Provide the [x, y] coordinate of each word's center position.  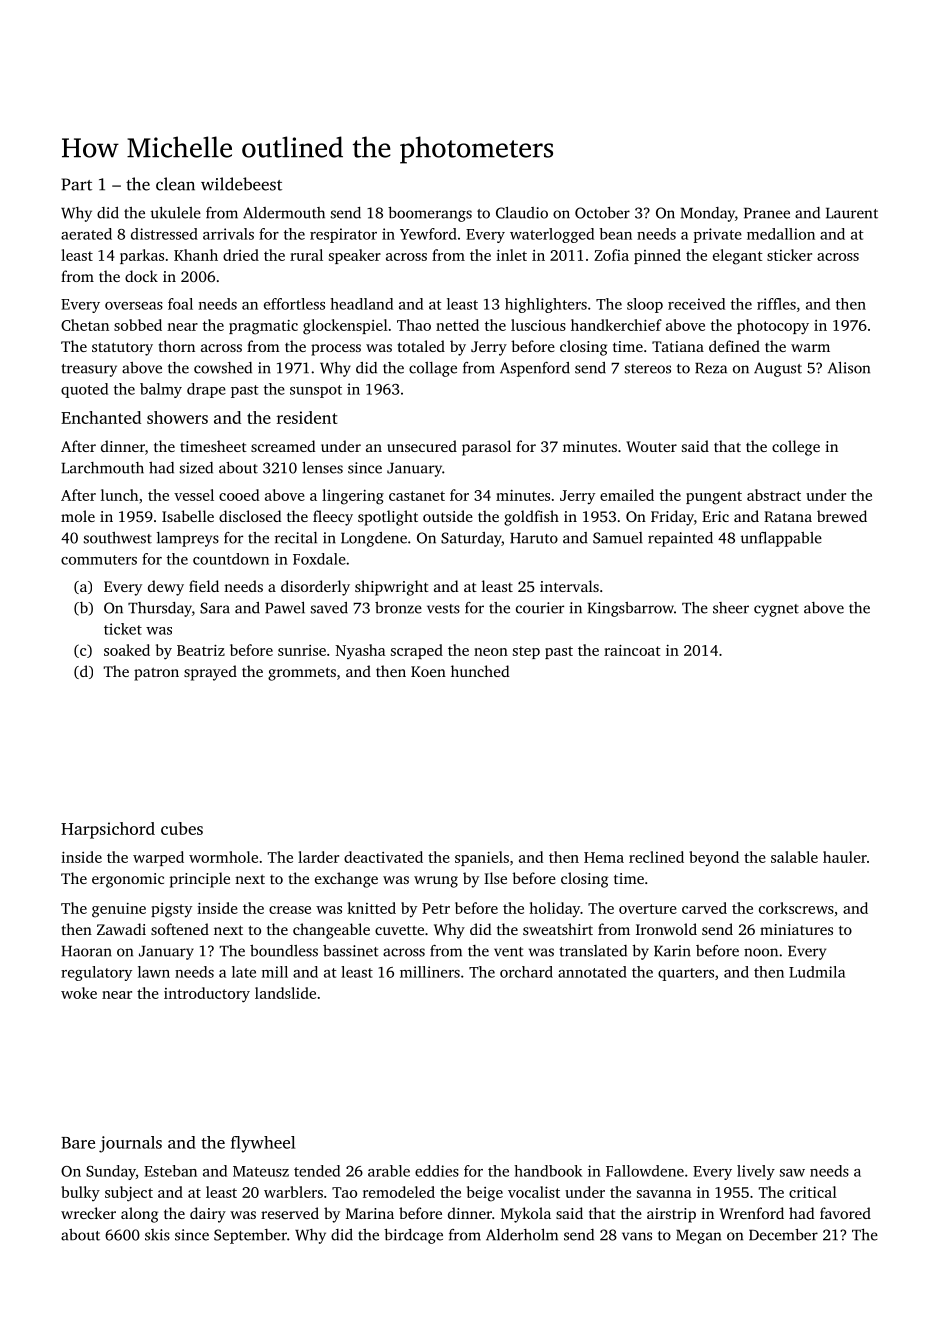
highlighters [546, 305]
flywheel [263, 1144]
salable [794, 857]
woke [79, 993]
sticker [789, 255]
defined [734, 346]
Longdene [374, 539]
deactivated [383, 857]
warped [158, 858]
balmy [161, 390]
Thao [414, 325]
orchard [526, 972]
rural [306, 255]
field [204, 586]
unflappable [781, 539]
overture [648, 909]
